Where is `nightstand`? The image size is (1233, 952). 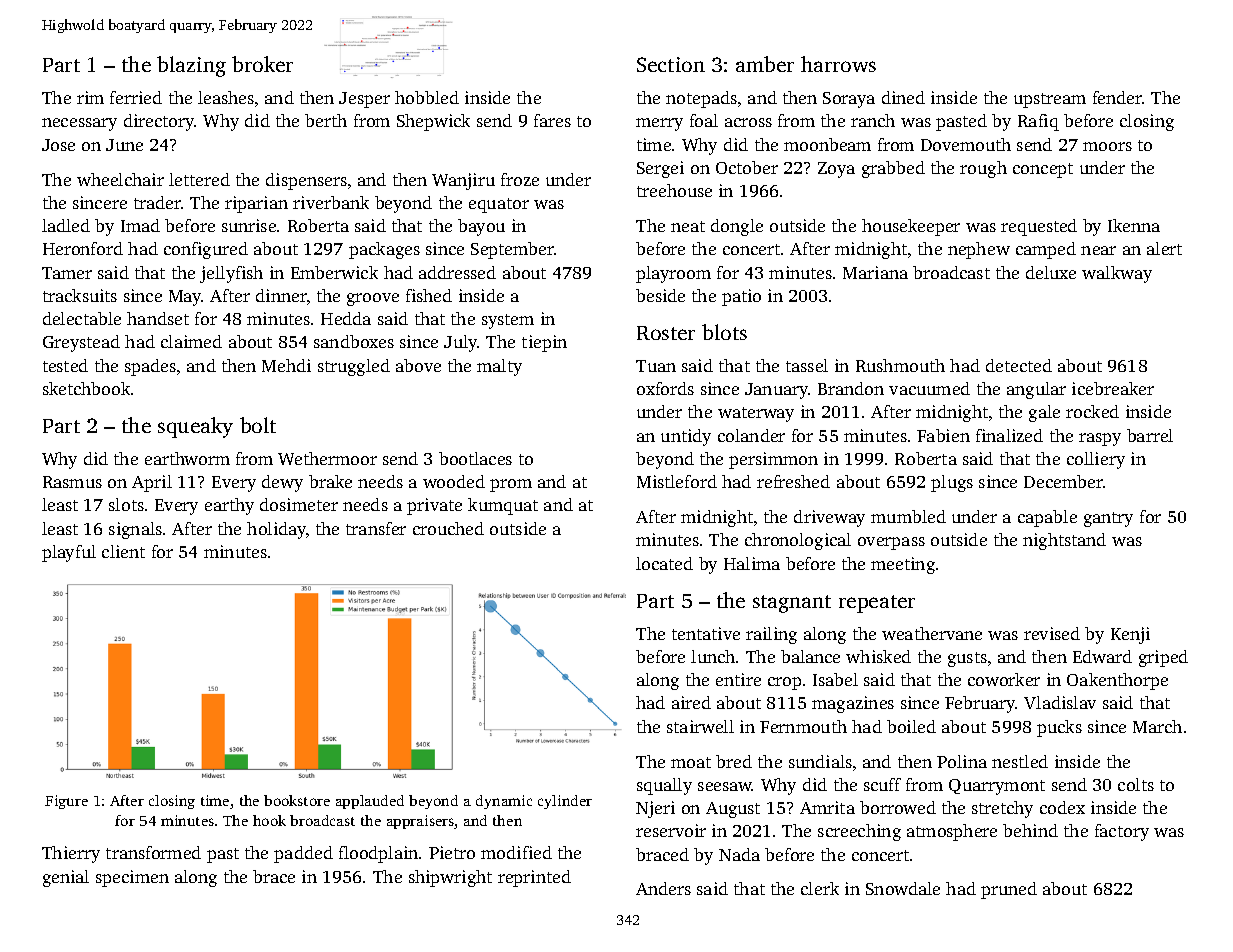 nightstand is located at coordinates (1064, 541).
